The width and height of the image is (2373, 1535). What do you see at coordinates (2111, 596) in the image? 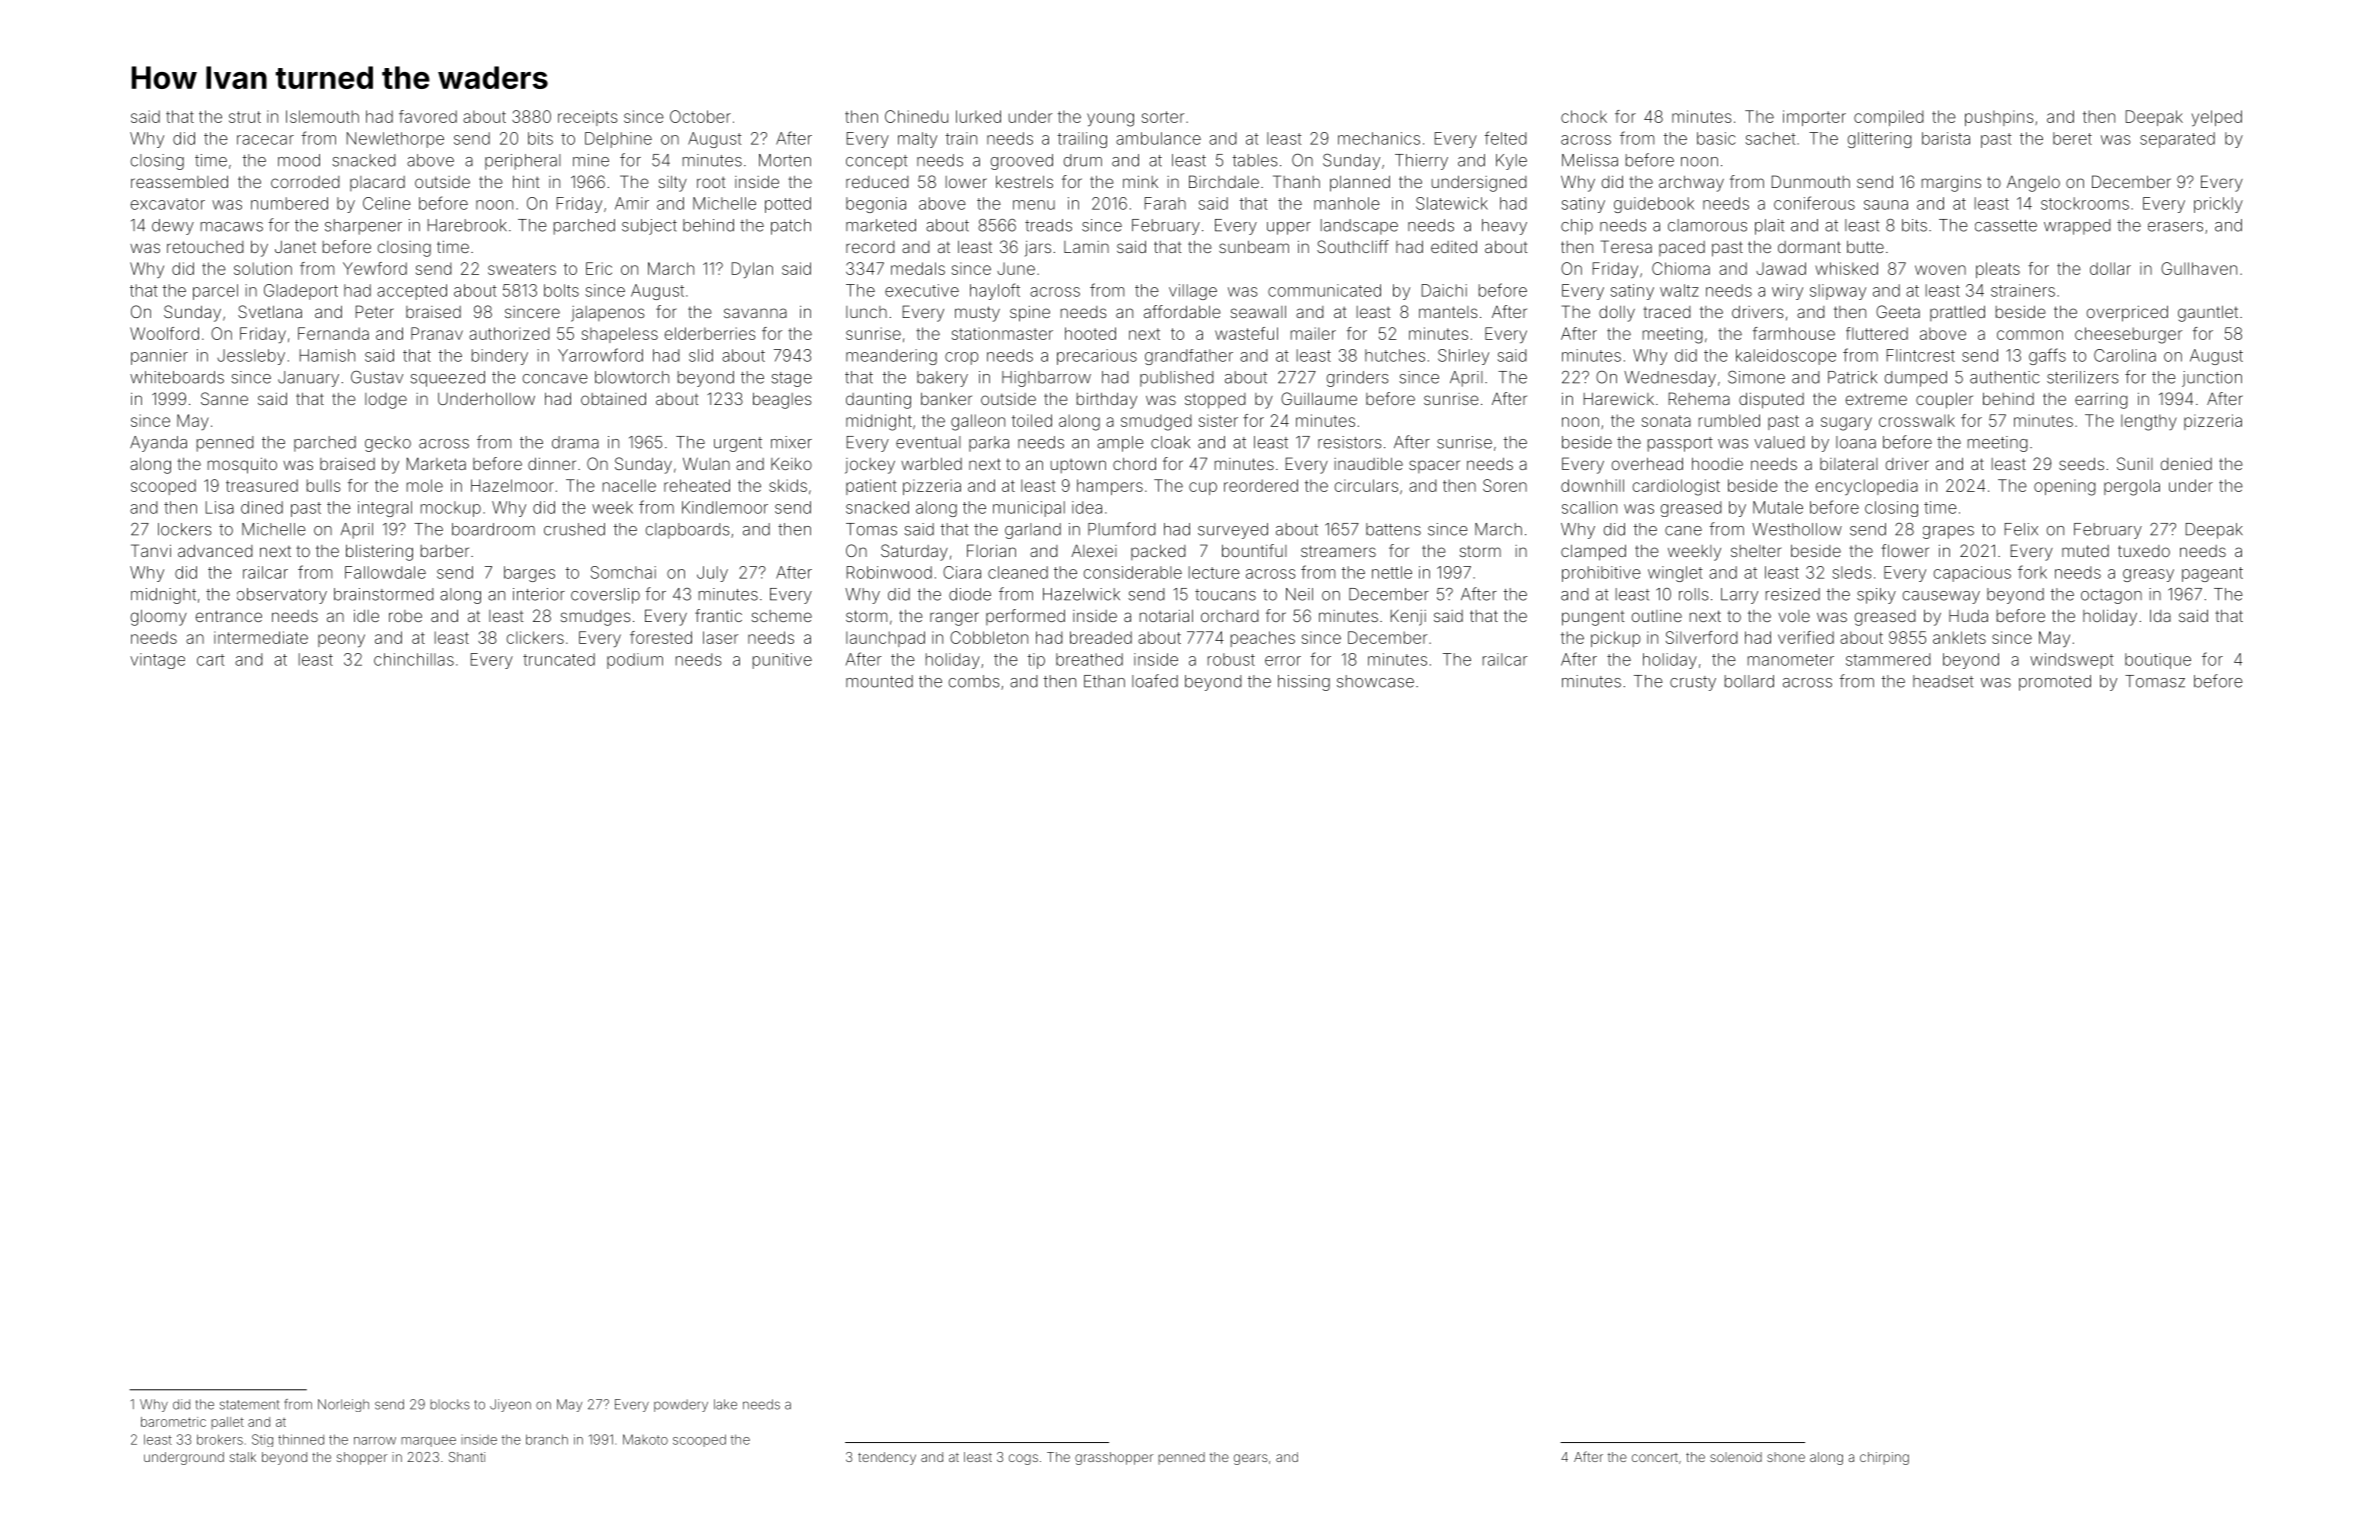
I see `octagon` at bounding box center [2111, 596].
